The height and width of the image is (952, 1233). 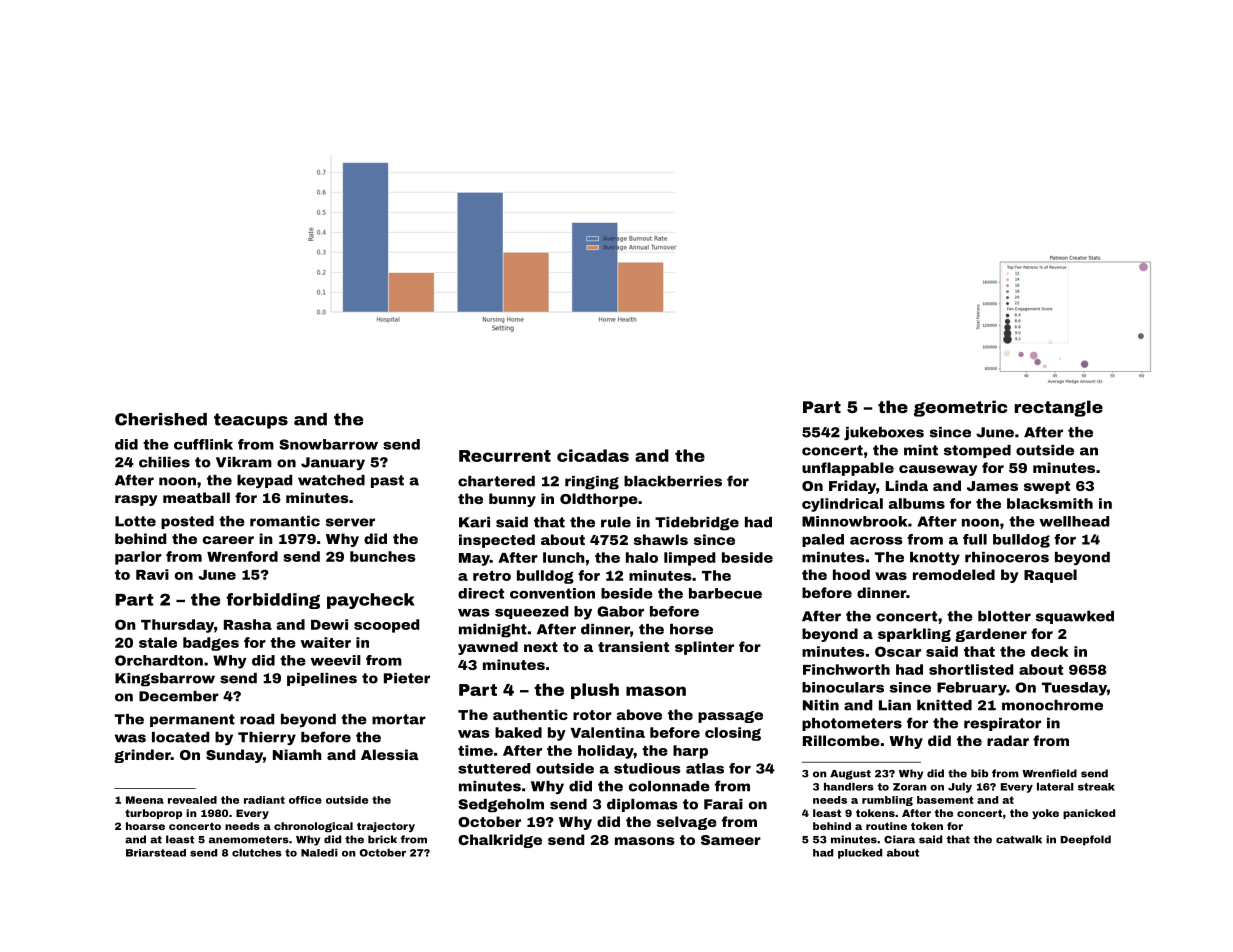 I want to click on cicadas, so click(x=593, y=455).
